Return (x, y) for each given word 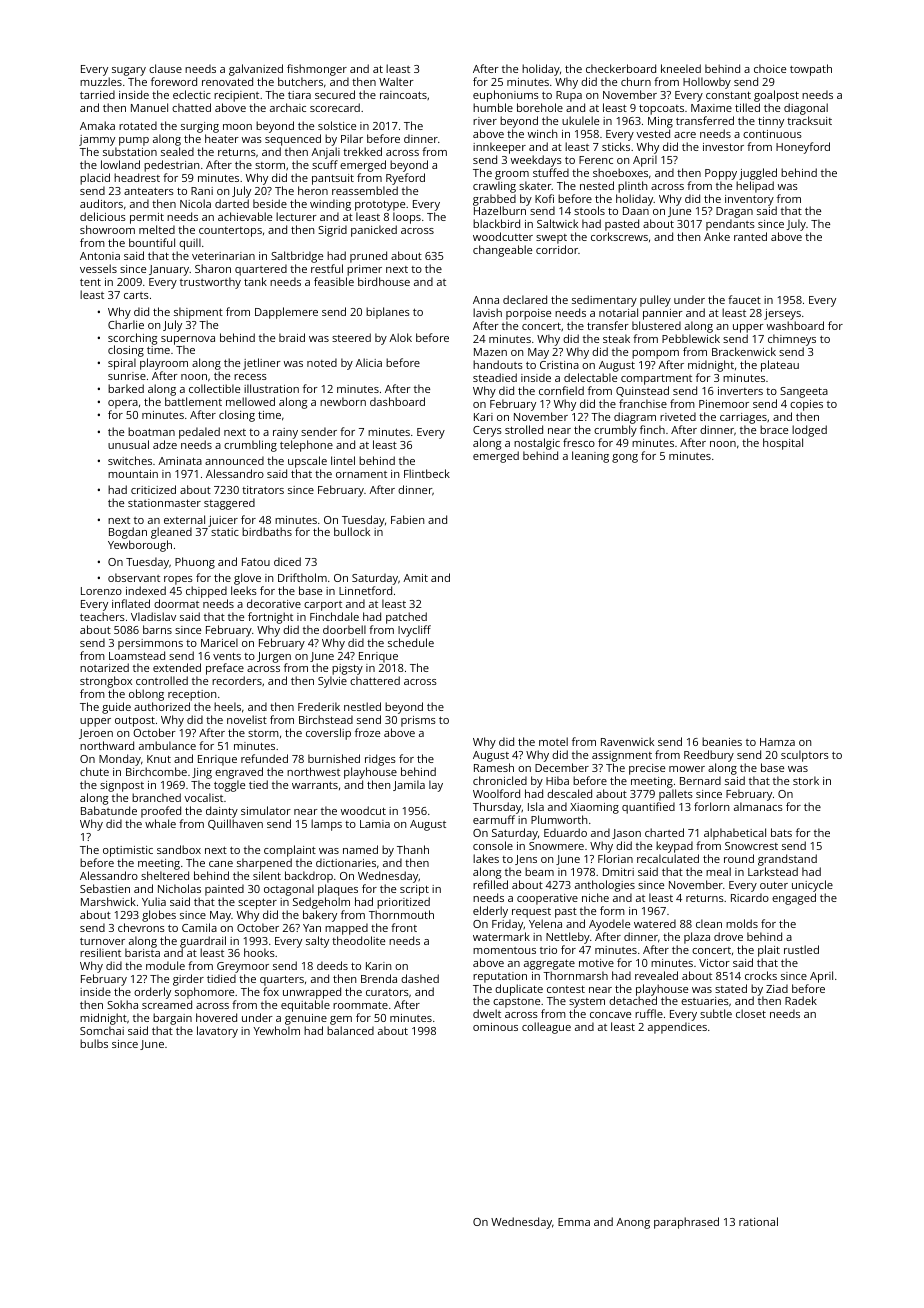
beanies (722, 741)
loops (407, 218)
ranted (750, 236)
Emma (574, 1222)
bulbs (94, 1043)
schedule (411, 642)
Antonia (100, 256)
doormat (176, 603)
